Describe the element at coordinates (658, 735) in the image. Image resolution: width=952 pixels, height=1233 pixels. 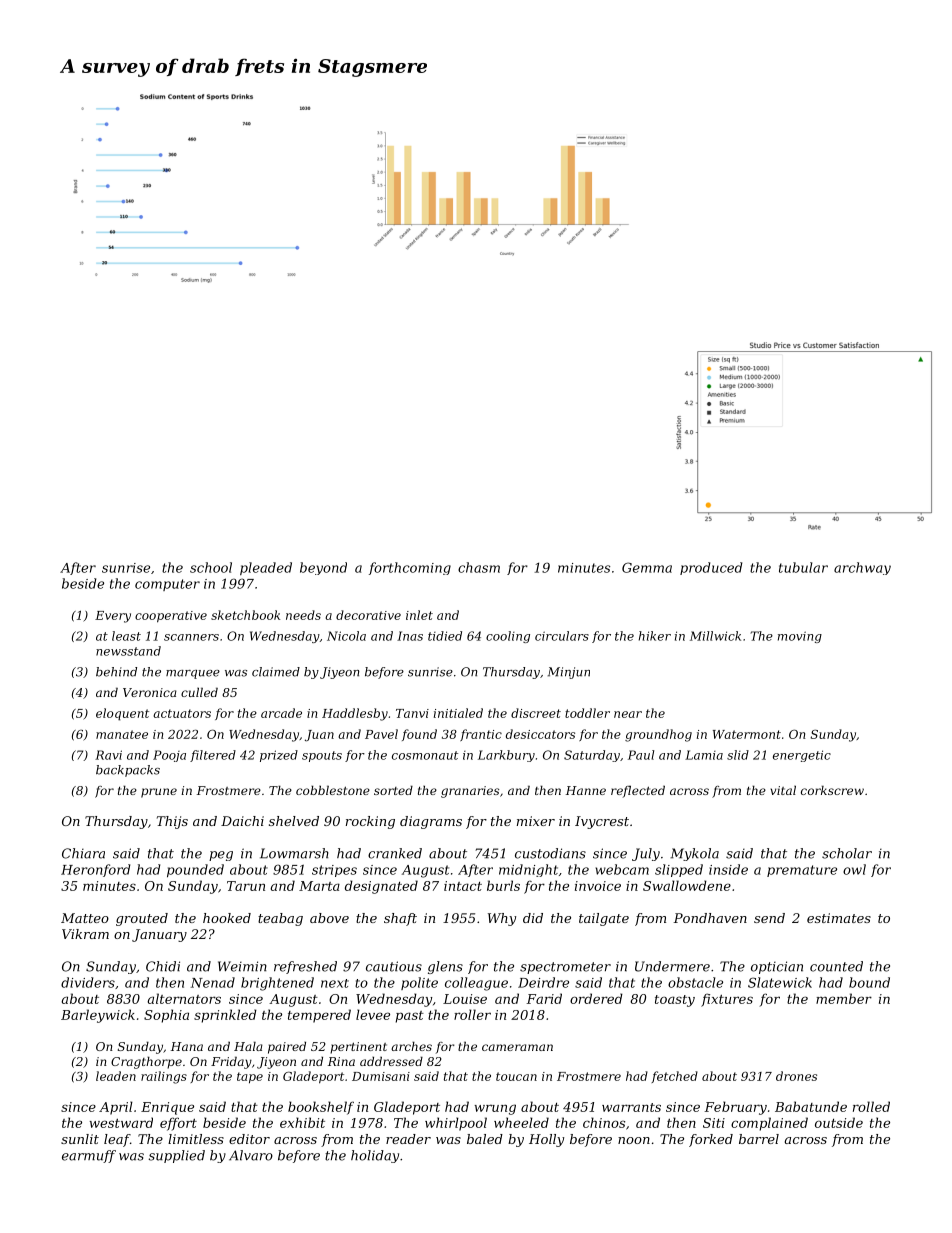
I see `groundhog` at that location.
